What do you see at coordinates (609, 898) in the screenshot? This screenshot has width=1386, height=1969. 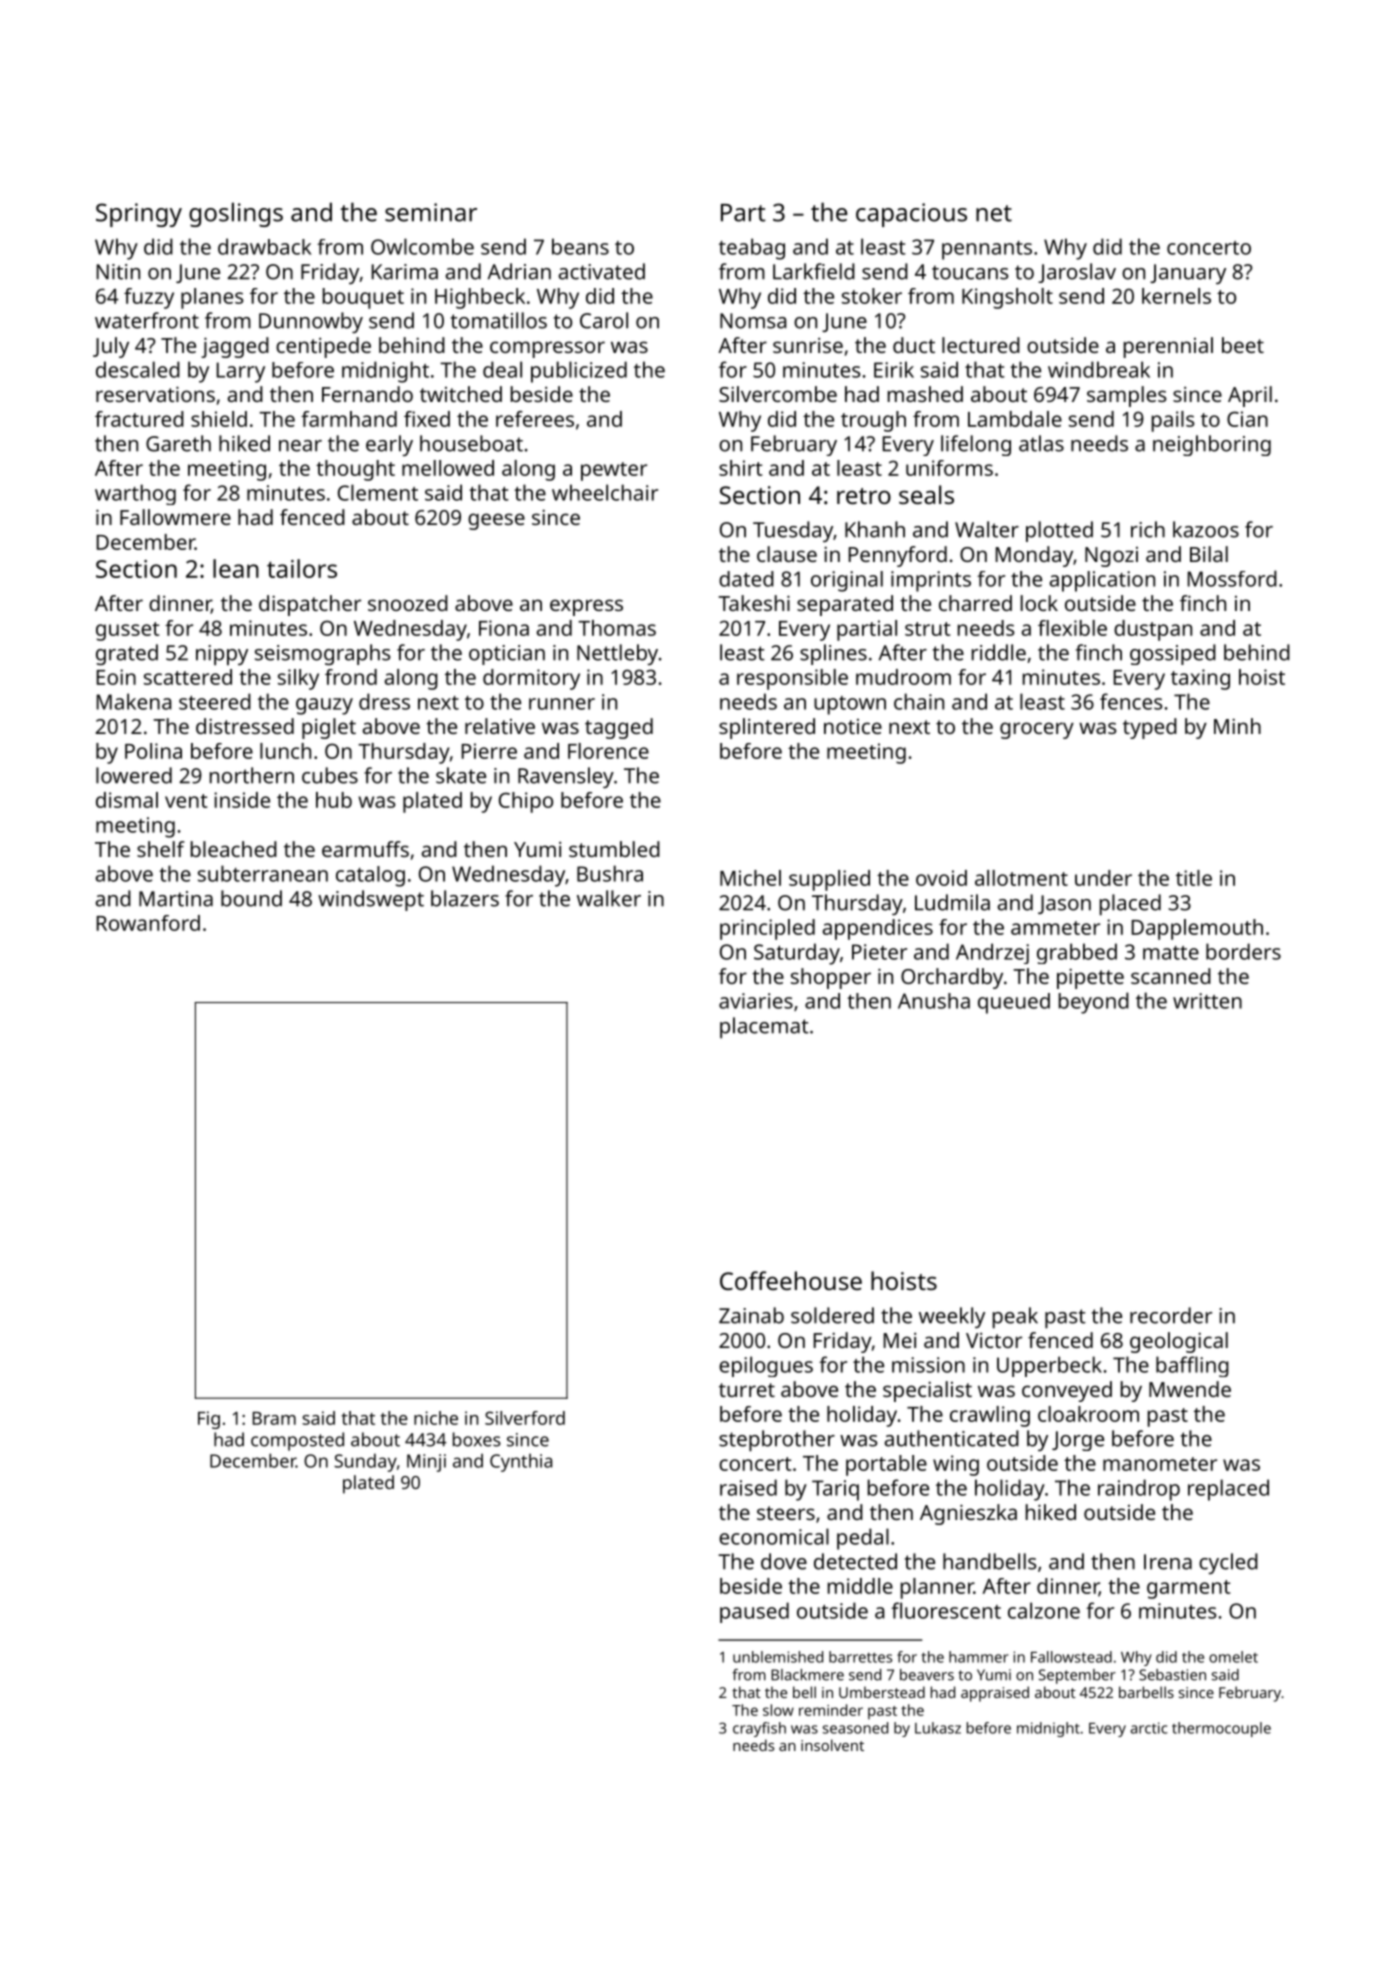 I see `walker` at bounding box center [609, 898].
